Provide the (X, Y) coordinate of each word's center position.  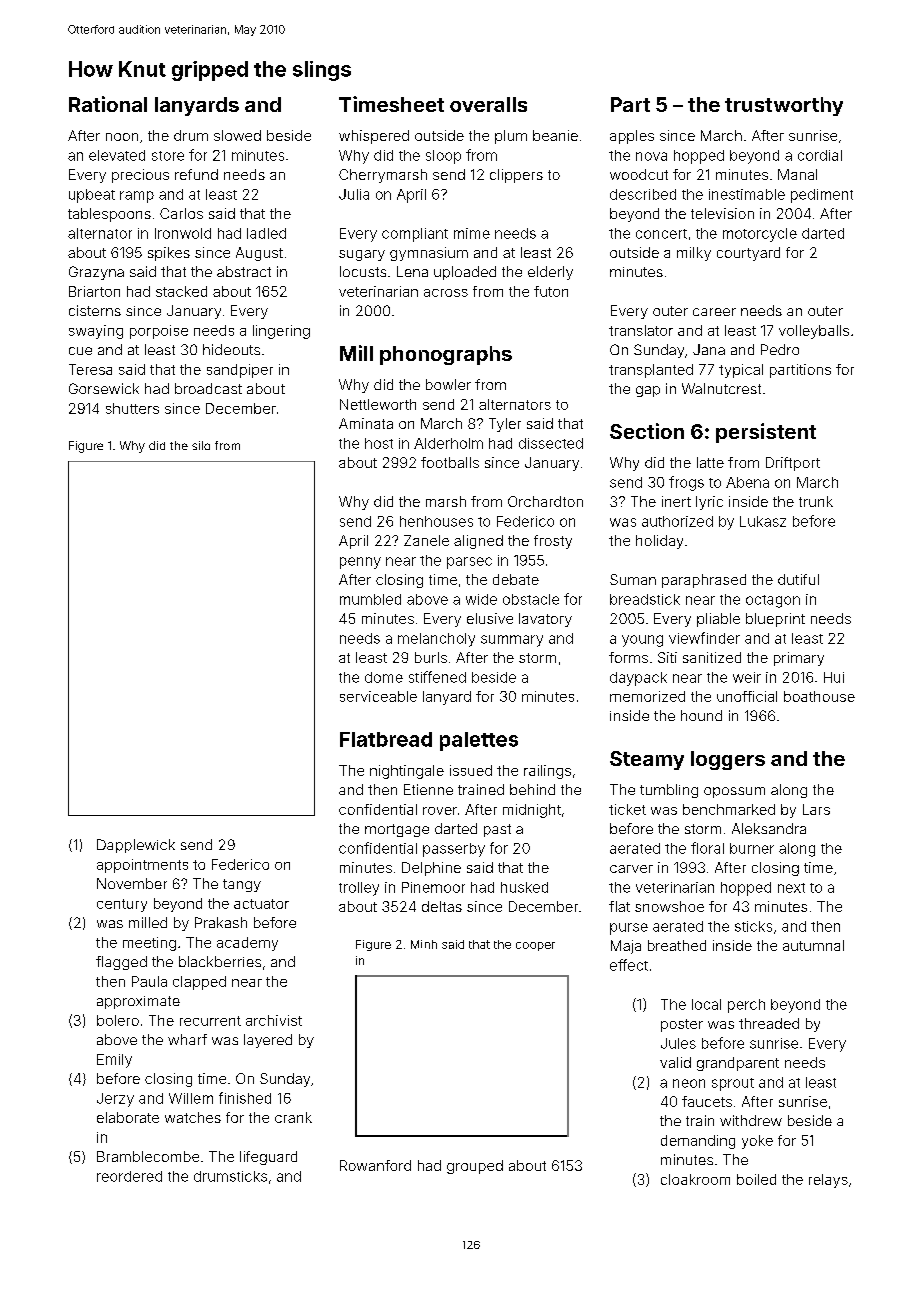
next (791, 888)
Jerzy (115, 1100)
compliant (415, 235)
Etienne (428, 789)
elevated (117, 155)
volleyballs (814, 332)
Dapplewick (136, 846)
